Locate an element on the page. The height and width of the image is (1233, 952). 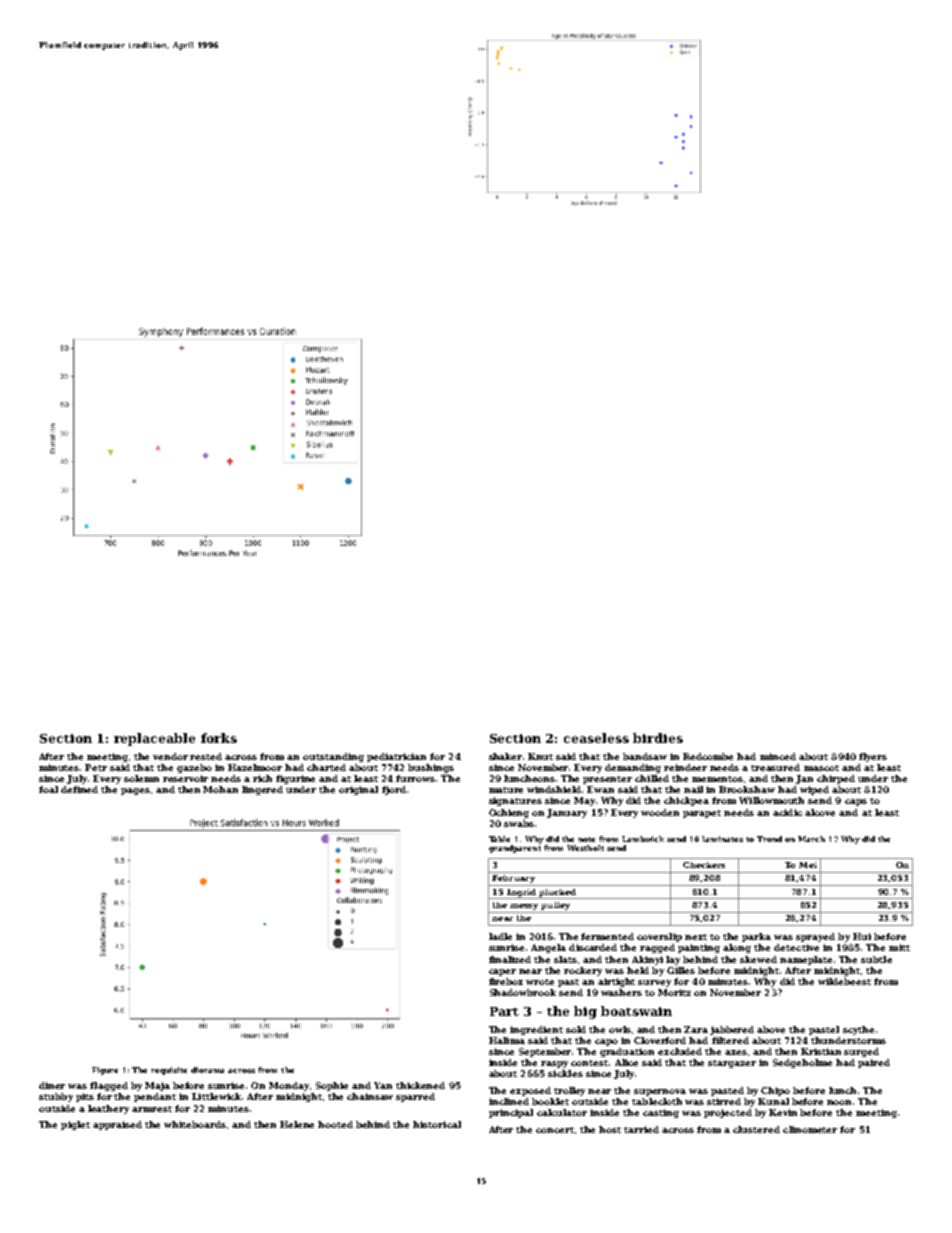
sprayed is located at coordinates (815, 937).
